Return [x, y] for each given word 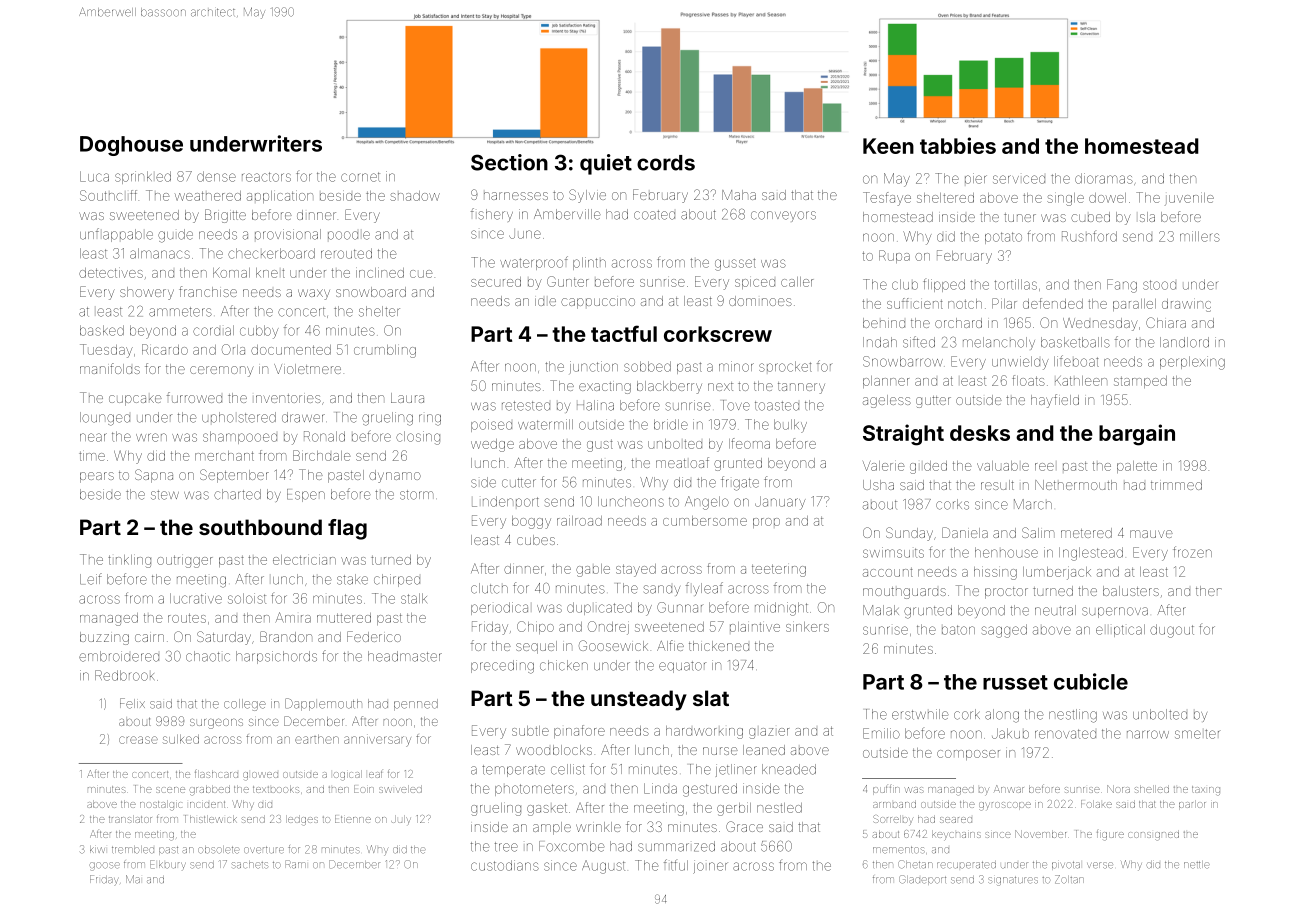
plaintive [755, 627]
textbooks [276, 789]
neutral [1055, 610]
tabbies [958, 145]
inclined [380, 272]
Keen [888, 146]
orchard [958, 323]
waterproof [534, 263]
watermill [545, 424]
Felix [132, 703]
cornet [360, 177]
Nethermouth [1076, 485]
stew [165, 495]
